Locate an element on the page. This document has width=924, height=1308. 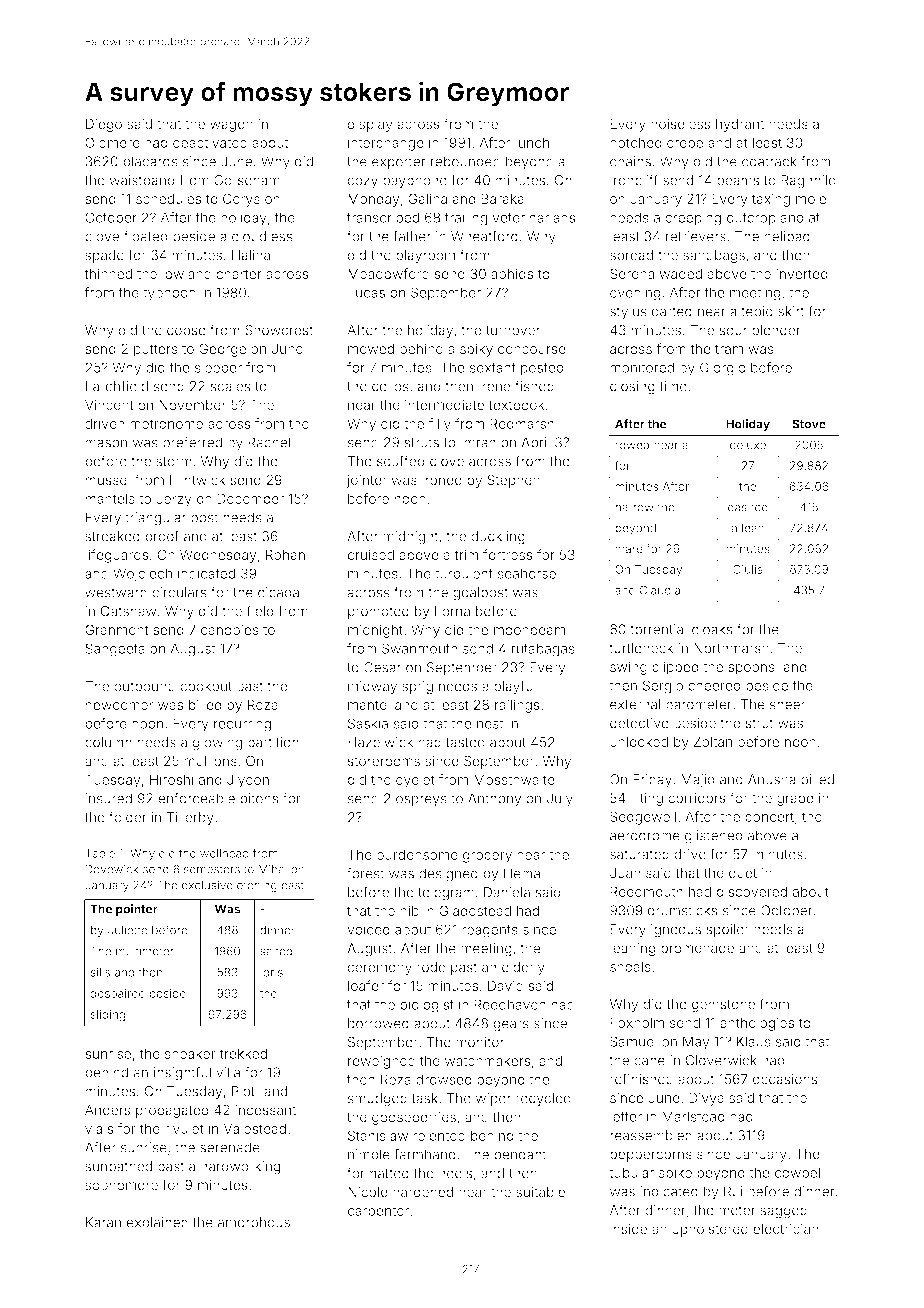
Giulia is located at coordinates (748, 569).
